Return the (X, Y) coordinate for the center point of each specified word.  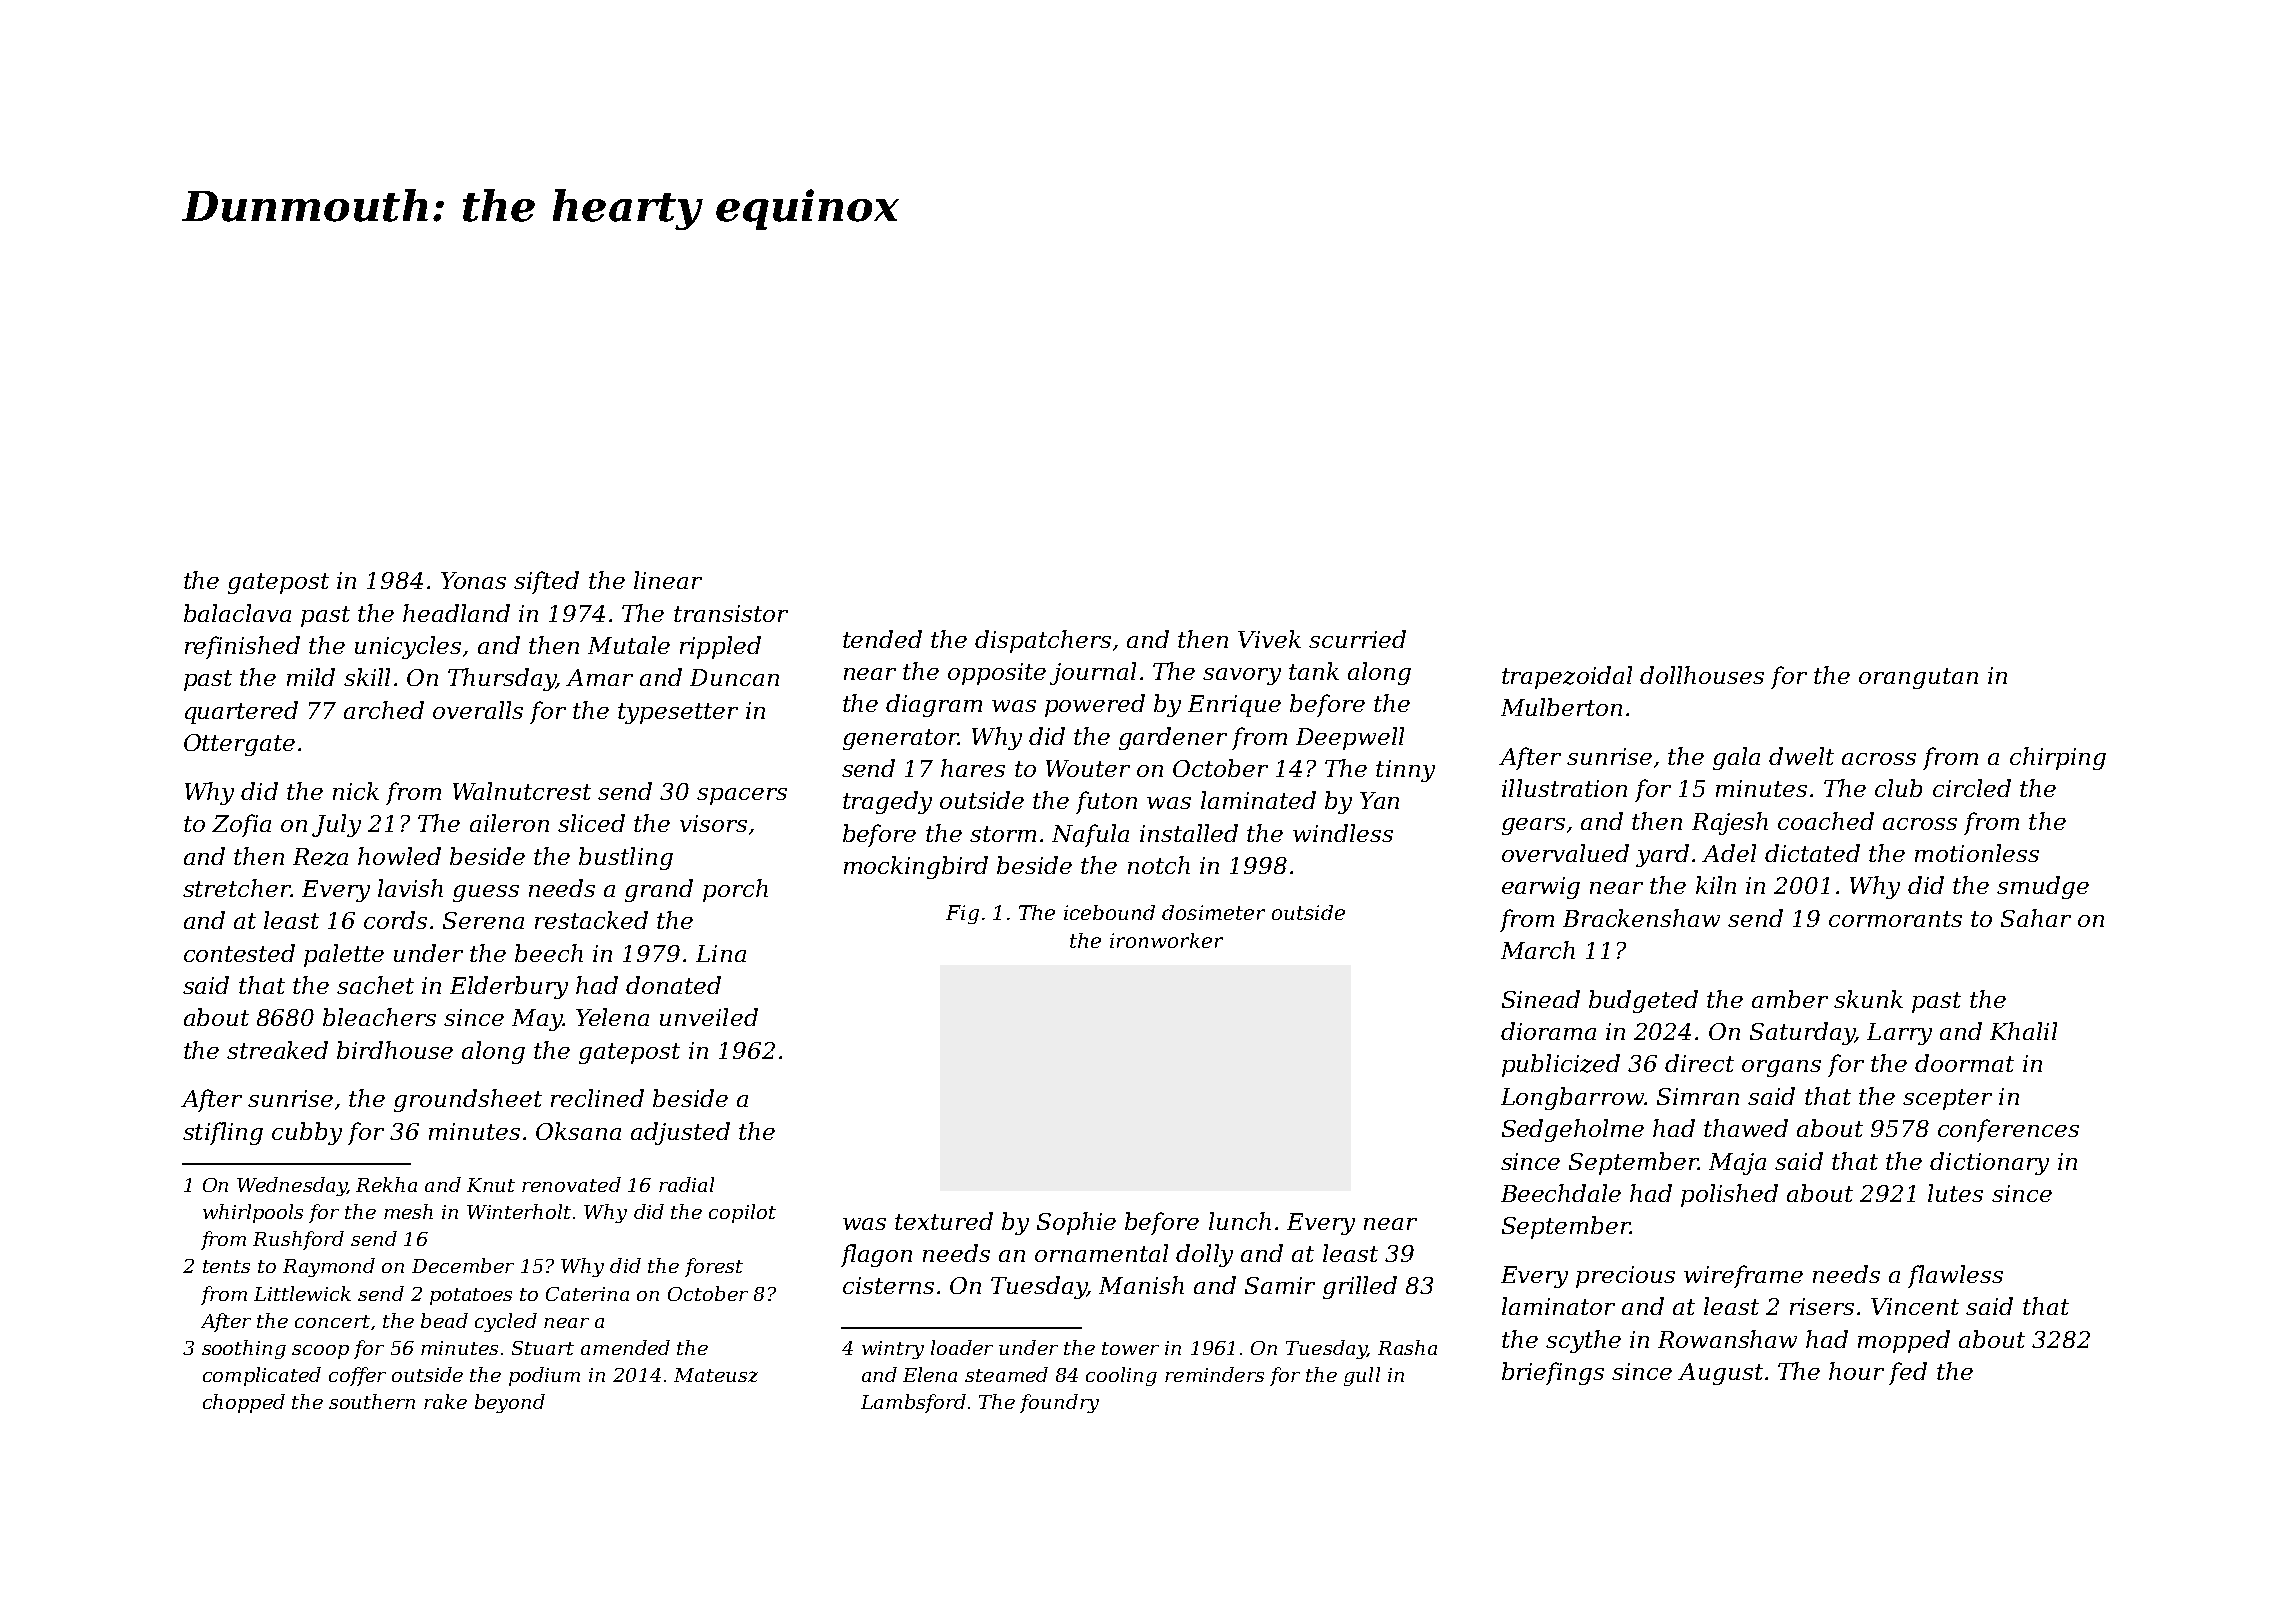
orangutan (1918, 678)
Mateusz (716, 1375)
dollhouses (1702, 675)
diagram (934, 705)
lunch (1240, 1221)
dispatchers (1043, 641)
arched (384, 710)
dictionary (1989, 1163)
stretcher (237, 888)
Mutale (629, 645)
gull (1362, 1376)
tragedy (887, 802)
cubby (307, 1133)
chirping (2058, 758)
